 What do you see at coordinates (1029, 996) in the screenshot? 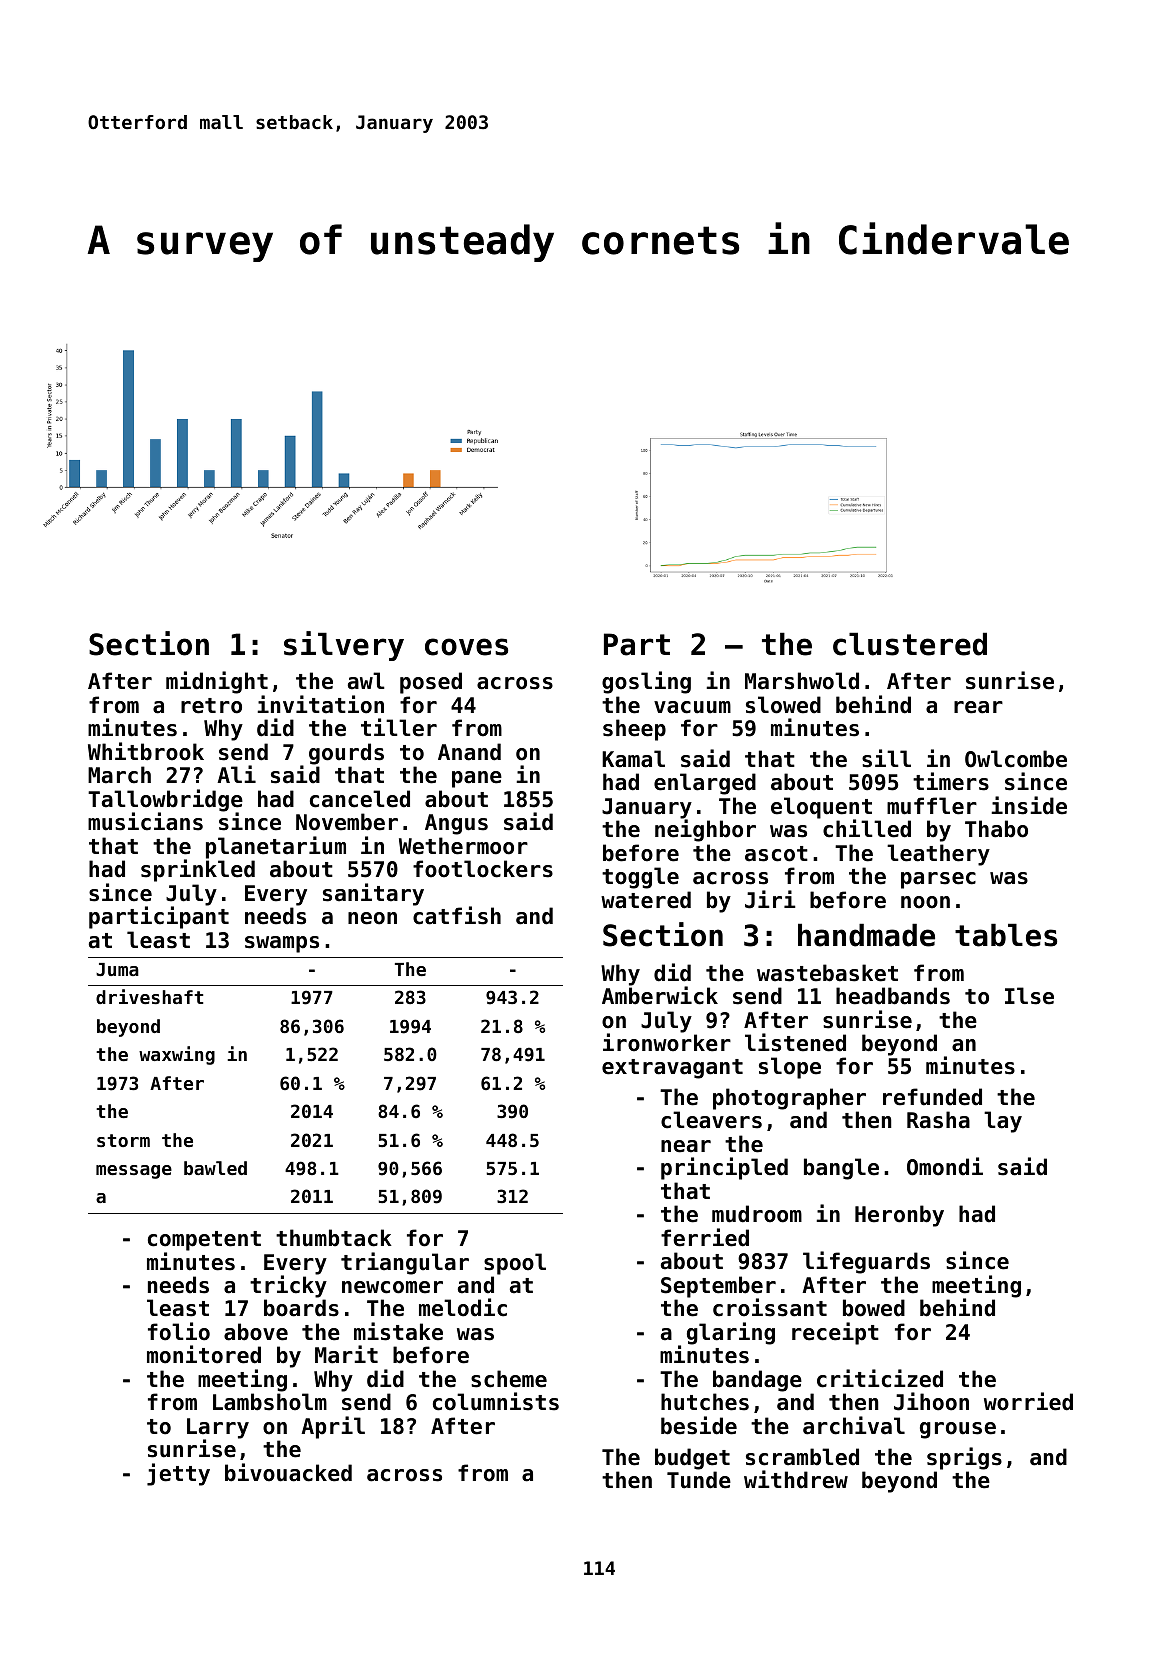
I see `Ilse` at bounding box center [1029, 996].
